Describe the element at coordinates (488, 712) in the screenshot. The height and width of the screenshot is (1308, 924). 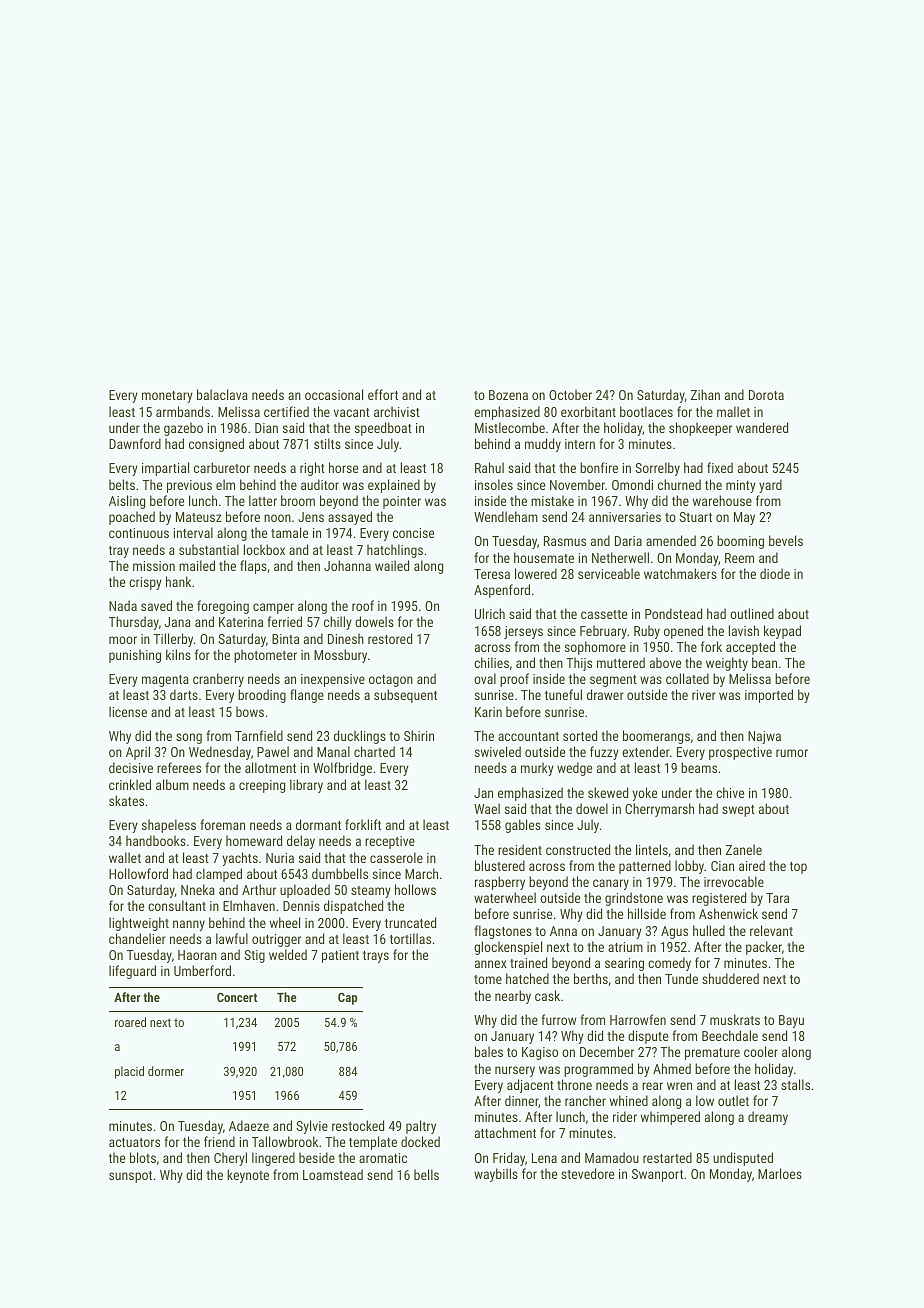
I see `Karin` at that location.
